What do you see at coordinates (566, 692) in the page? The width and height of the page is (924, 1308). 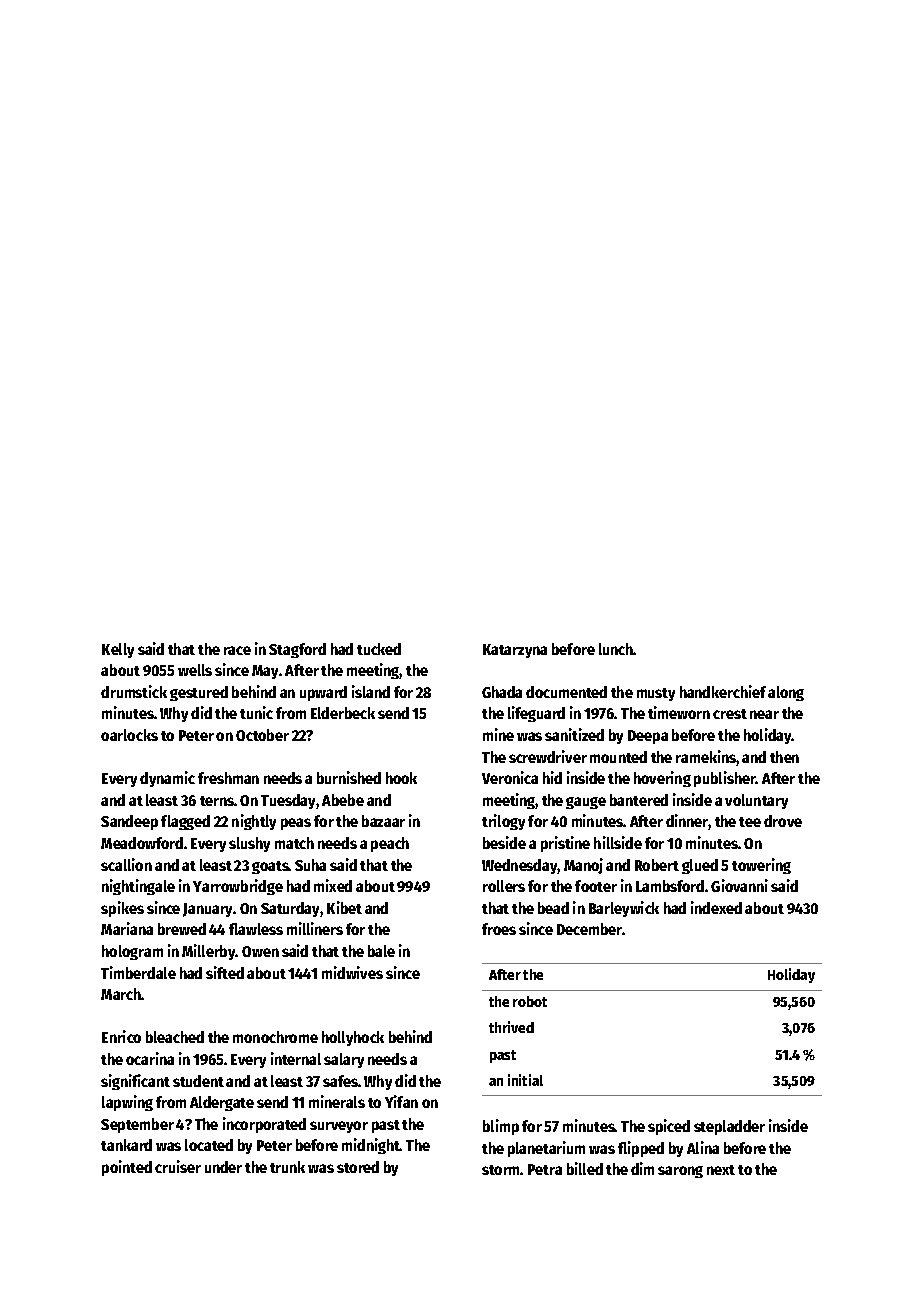 I see `documented` at bounding box center [566, 692].
